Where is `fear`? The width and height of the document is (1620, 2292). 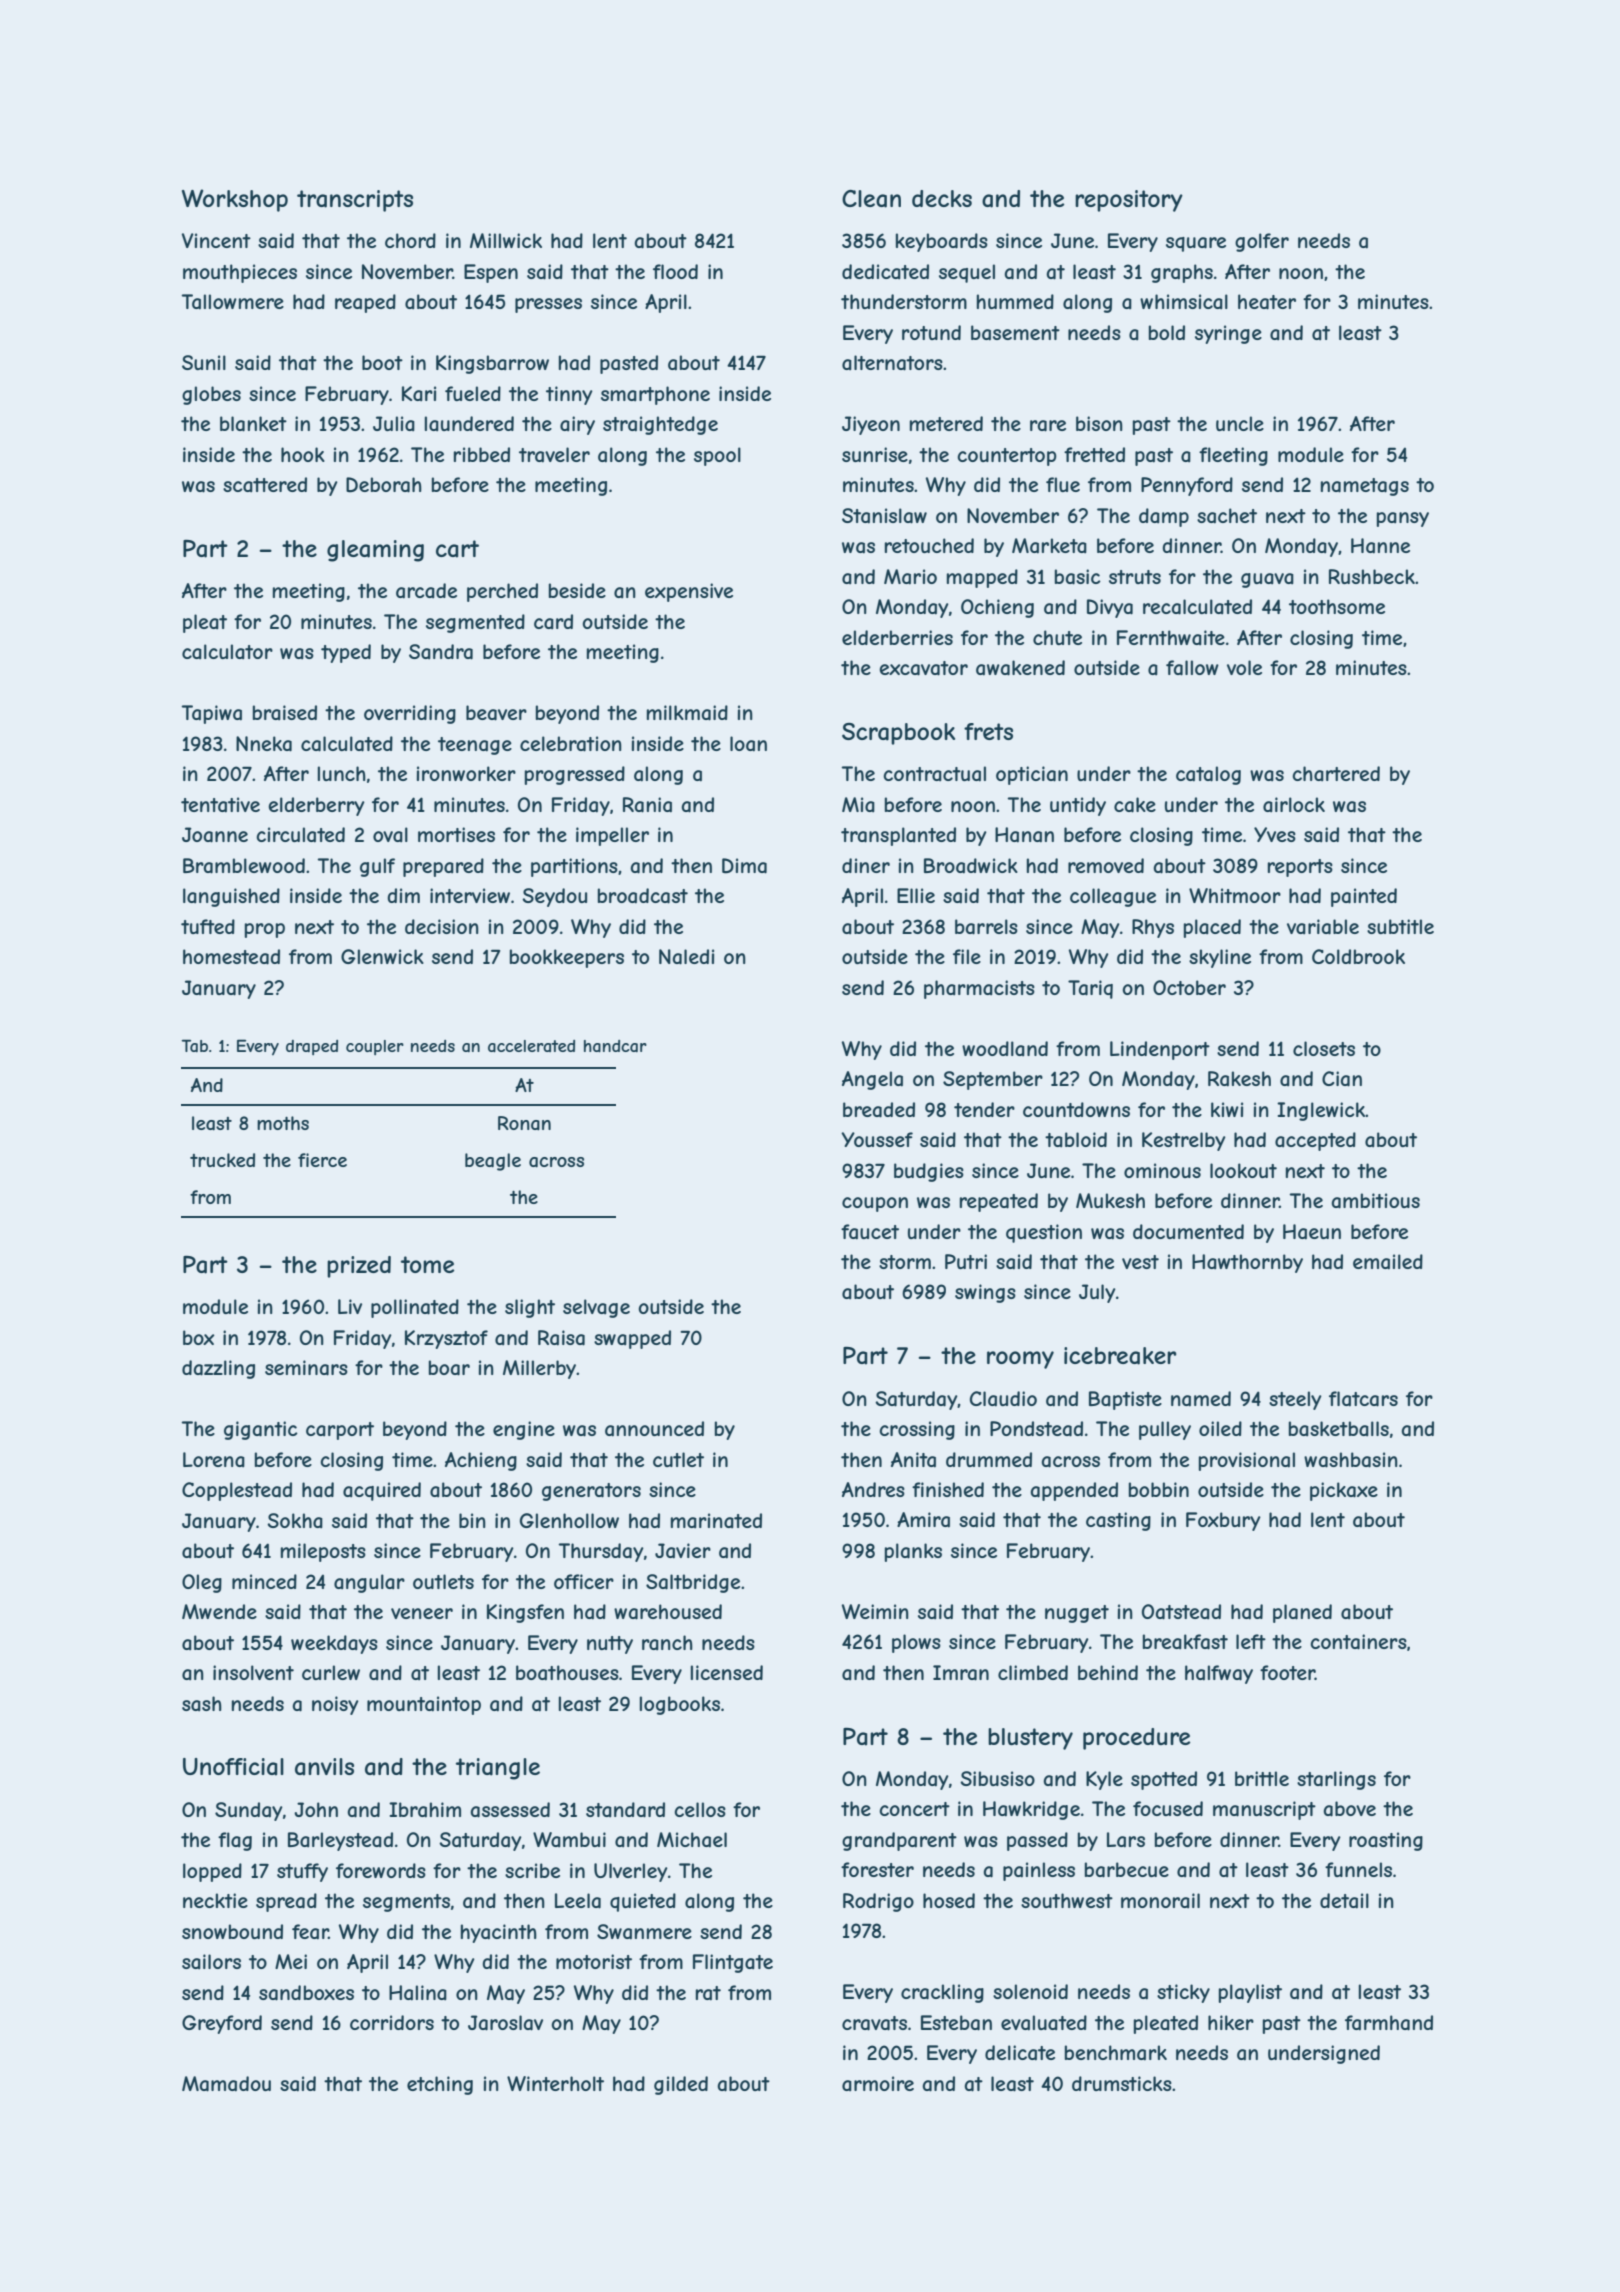
fear is located at coordinates (310, 1932).
